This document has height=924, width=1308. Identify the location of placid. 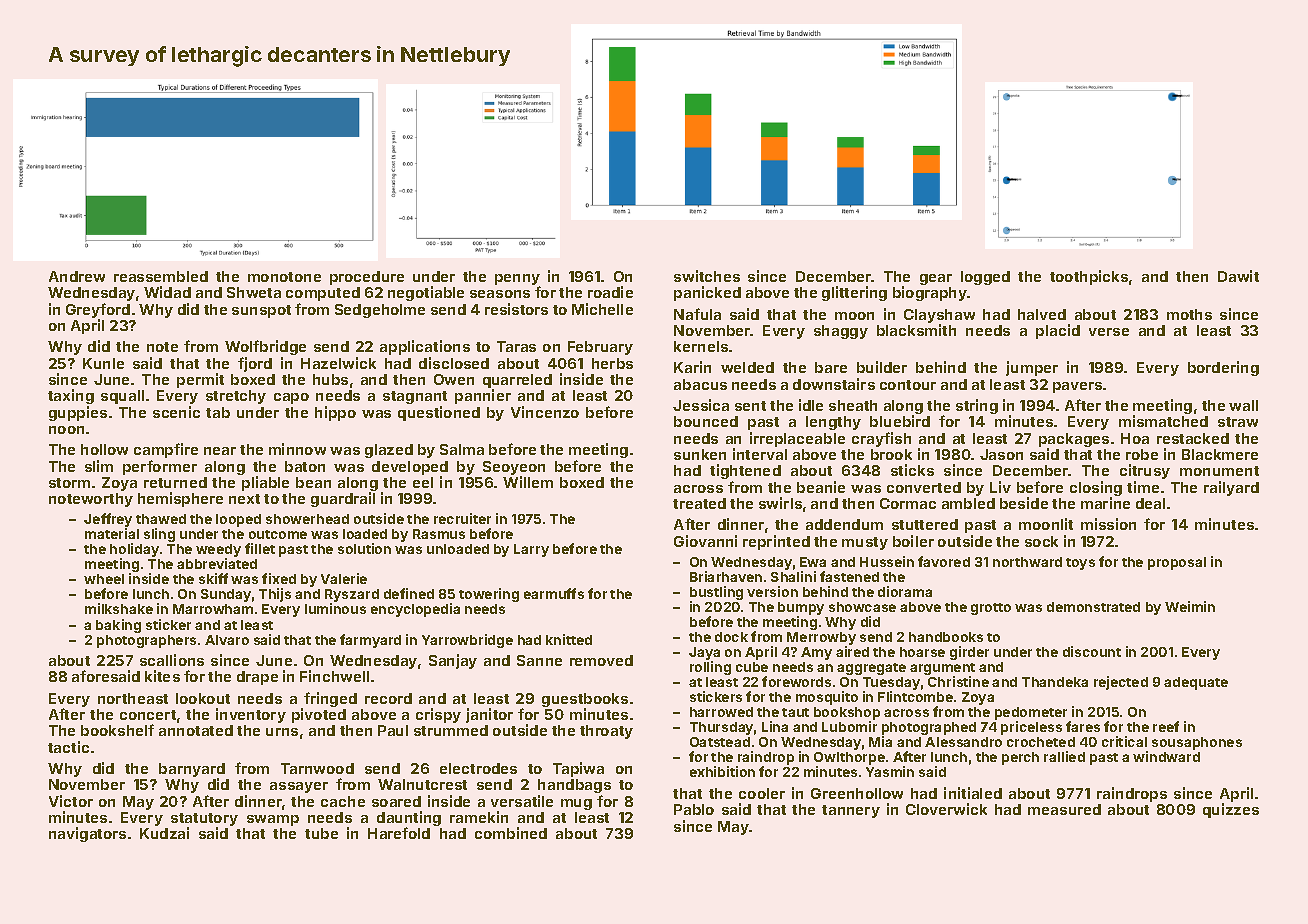
(1058, 331).
